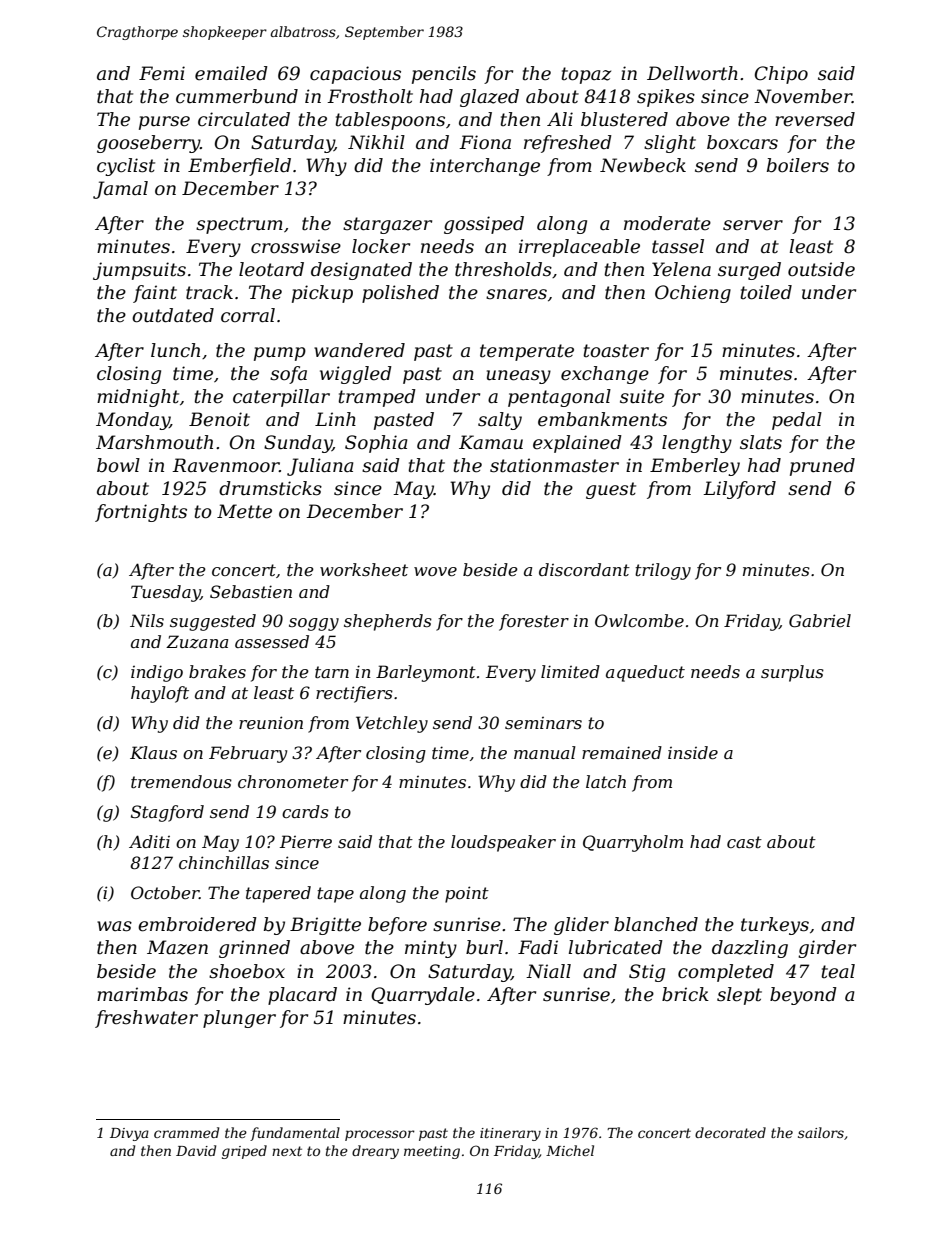 The height and width of the document is (1233, 952). What do you see at coordinates (570, 671) in the document?
I see `limited` at bounding box center [570, 671].
